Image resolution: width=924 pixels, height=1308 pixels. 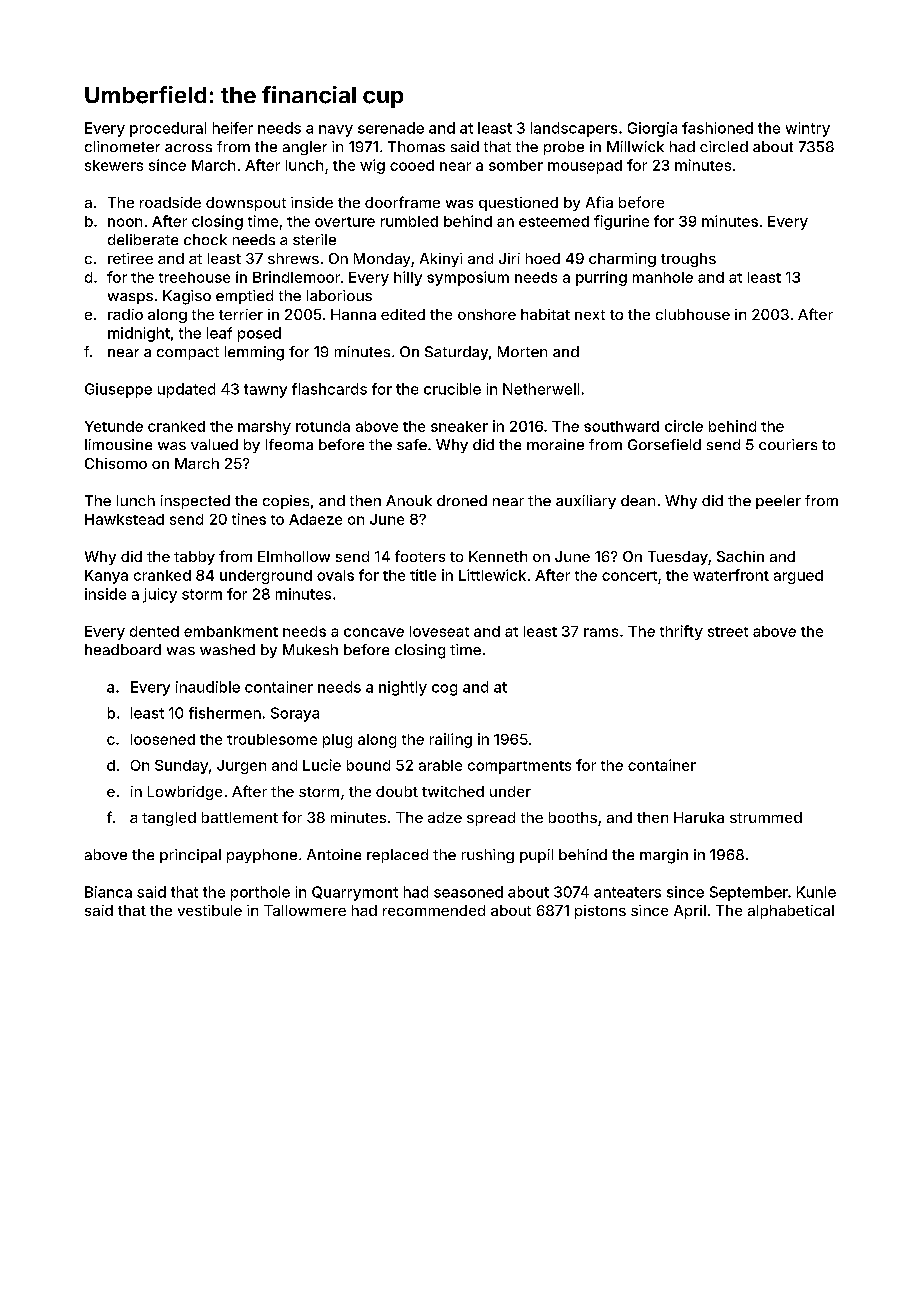 What do you see at coordinates (210, 910) in the document?
I see `vestibule` at bounding box center [210, 910].
